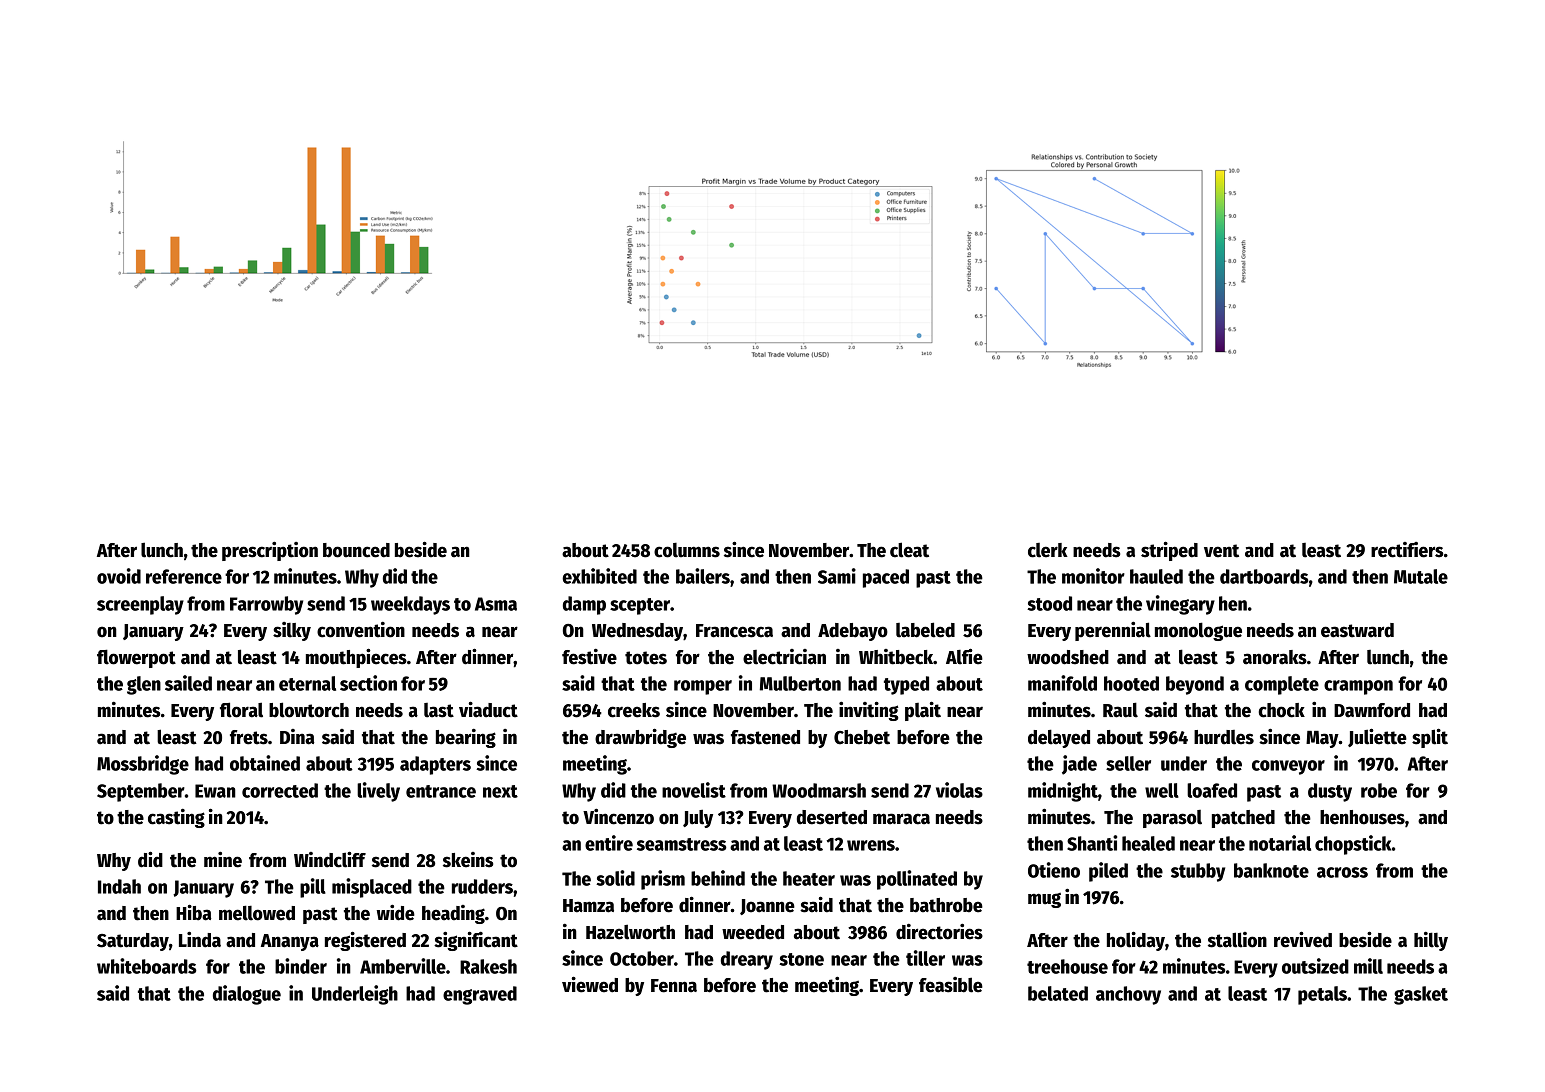 Image resolution: width=1545 pixels, height=1092 pixels. I want to click on henhouses, so click(1362, 817).
